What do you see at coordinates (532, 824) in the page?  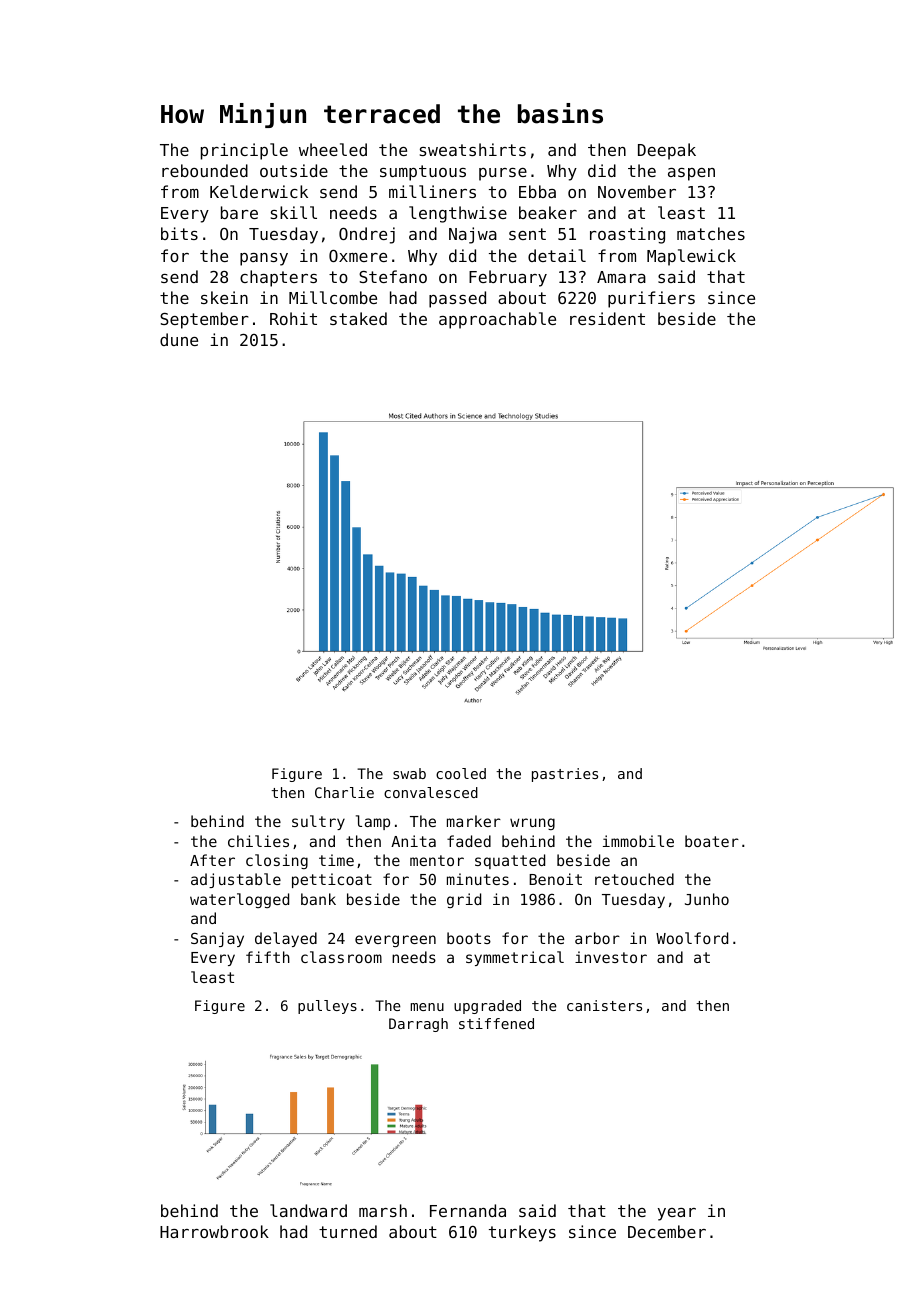 I see `wrung` at bounding box center [532, 824].
